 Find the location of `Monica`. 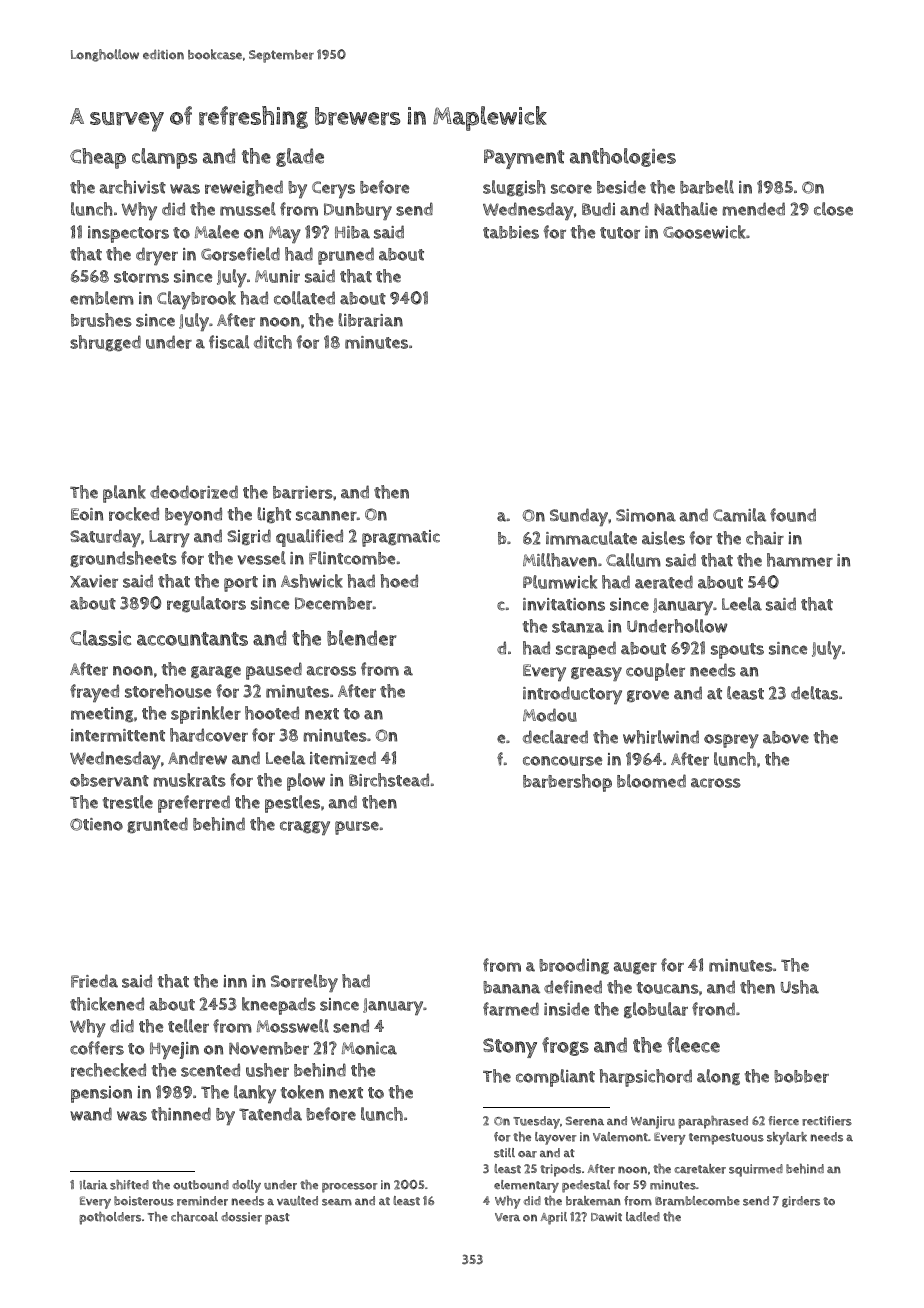

Monica is located at coordinates (369, 1048).
